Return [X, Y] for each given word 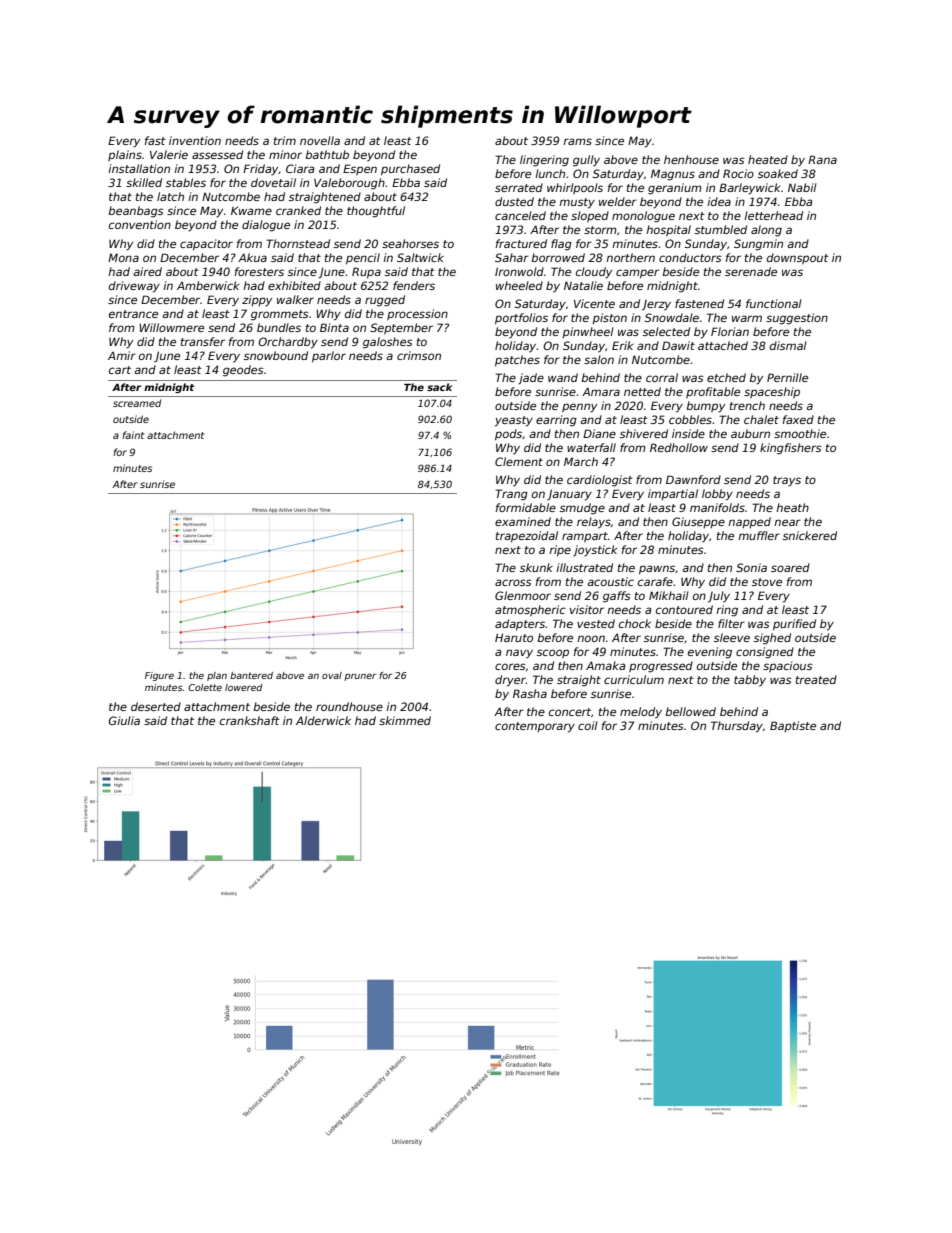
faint [133, 435]
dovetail [273, 182]
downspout [798, 258]
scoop [553, 653]
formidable [526, 507]
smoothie [800, 433]
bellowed [690, 711]
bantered [251, 675]
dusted [514, 201]
